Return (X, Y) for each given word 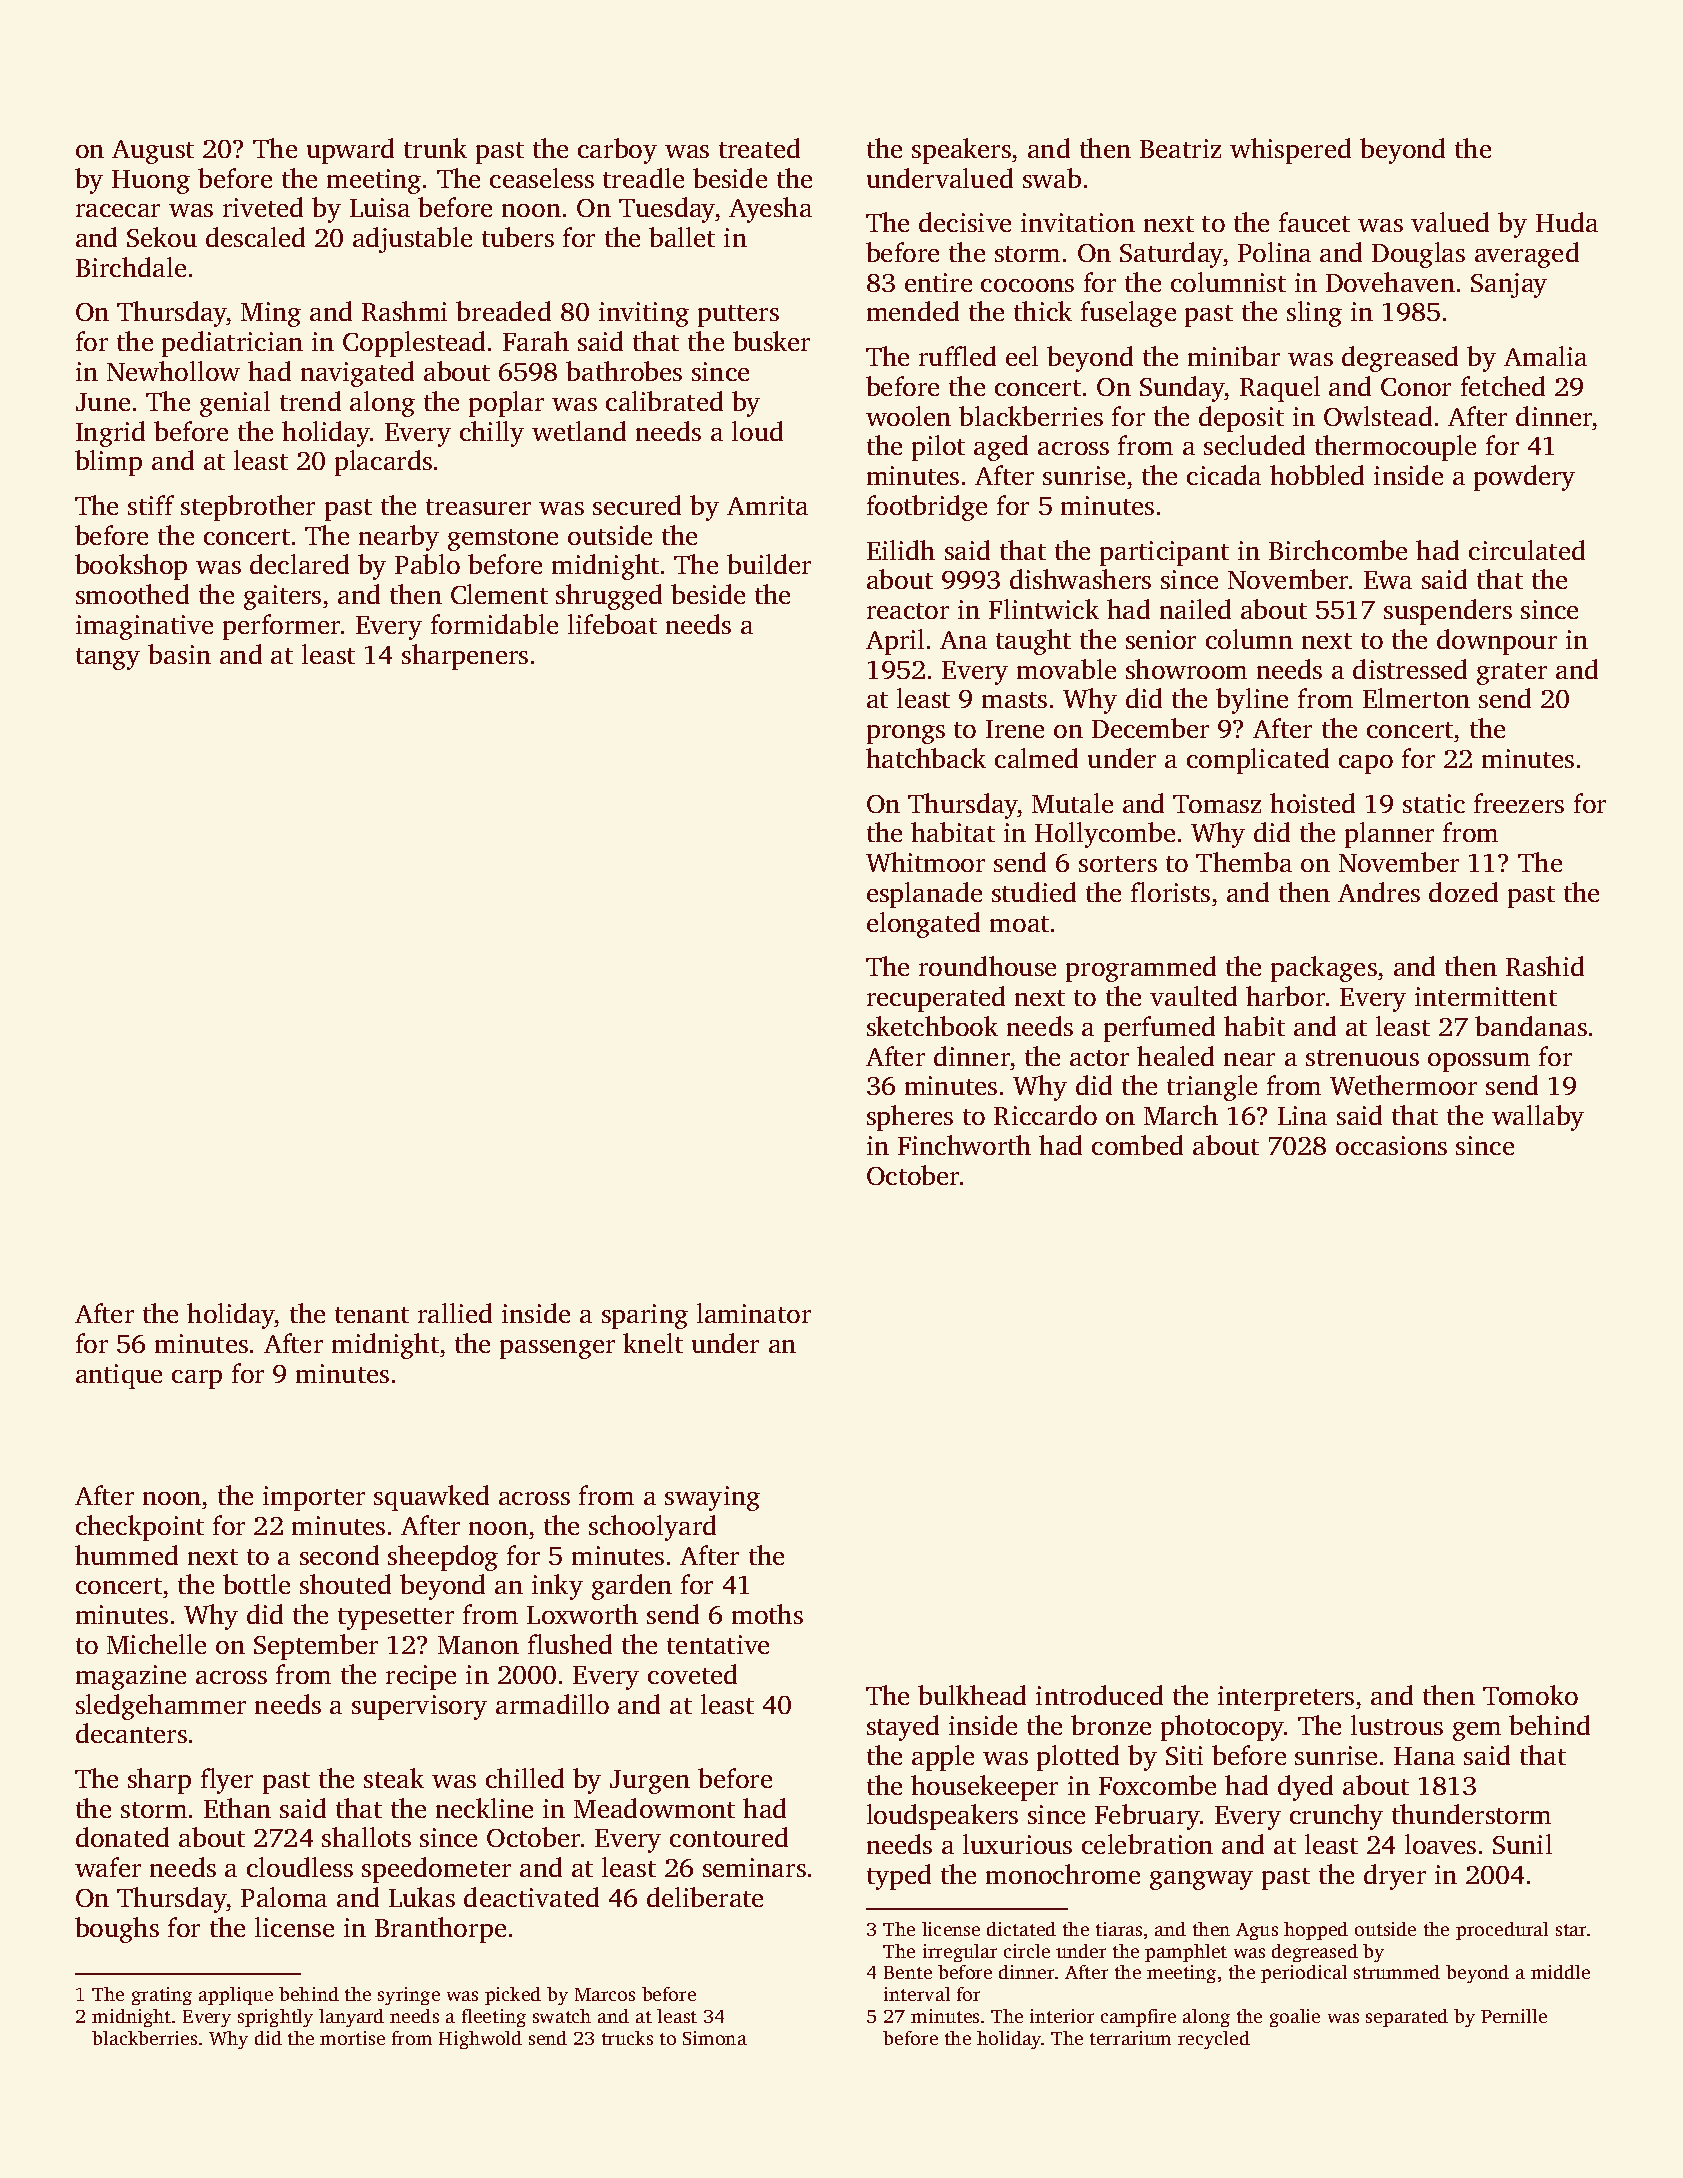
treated (759, 148)
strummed (1397, 1972)
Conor (1416, 387)
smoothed (132, 594)
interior (1062, 2016)
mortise (352, 2038)
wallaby (1538, 1118)
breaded (503, 311)
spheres (910, 1118)
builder (769, 564)
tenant (372, 1315)
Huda (1567, 222)
